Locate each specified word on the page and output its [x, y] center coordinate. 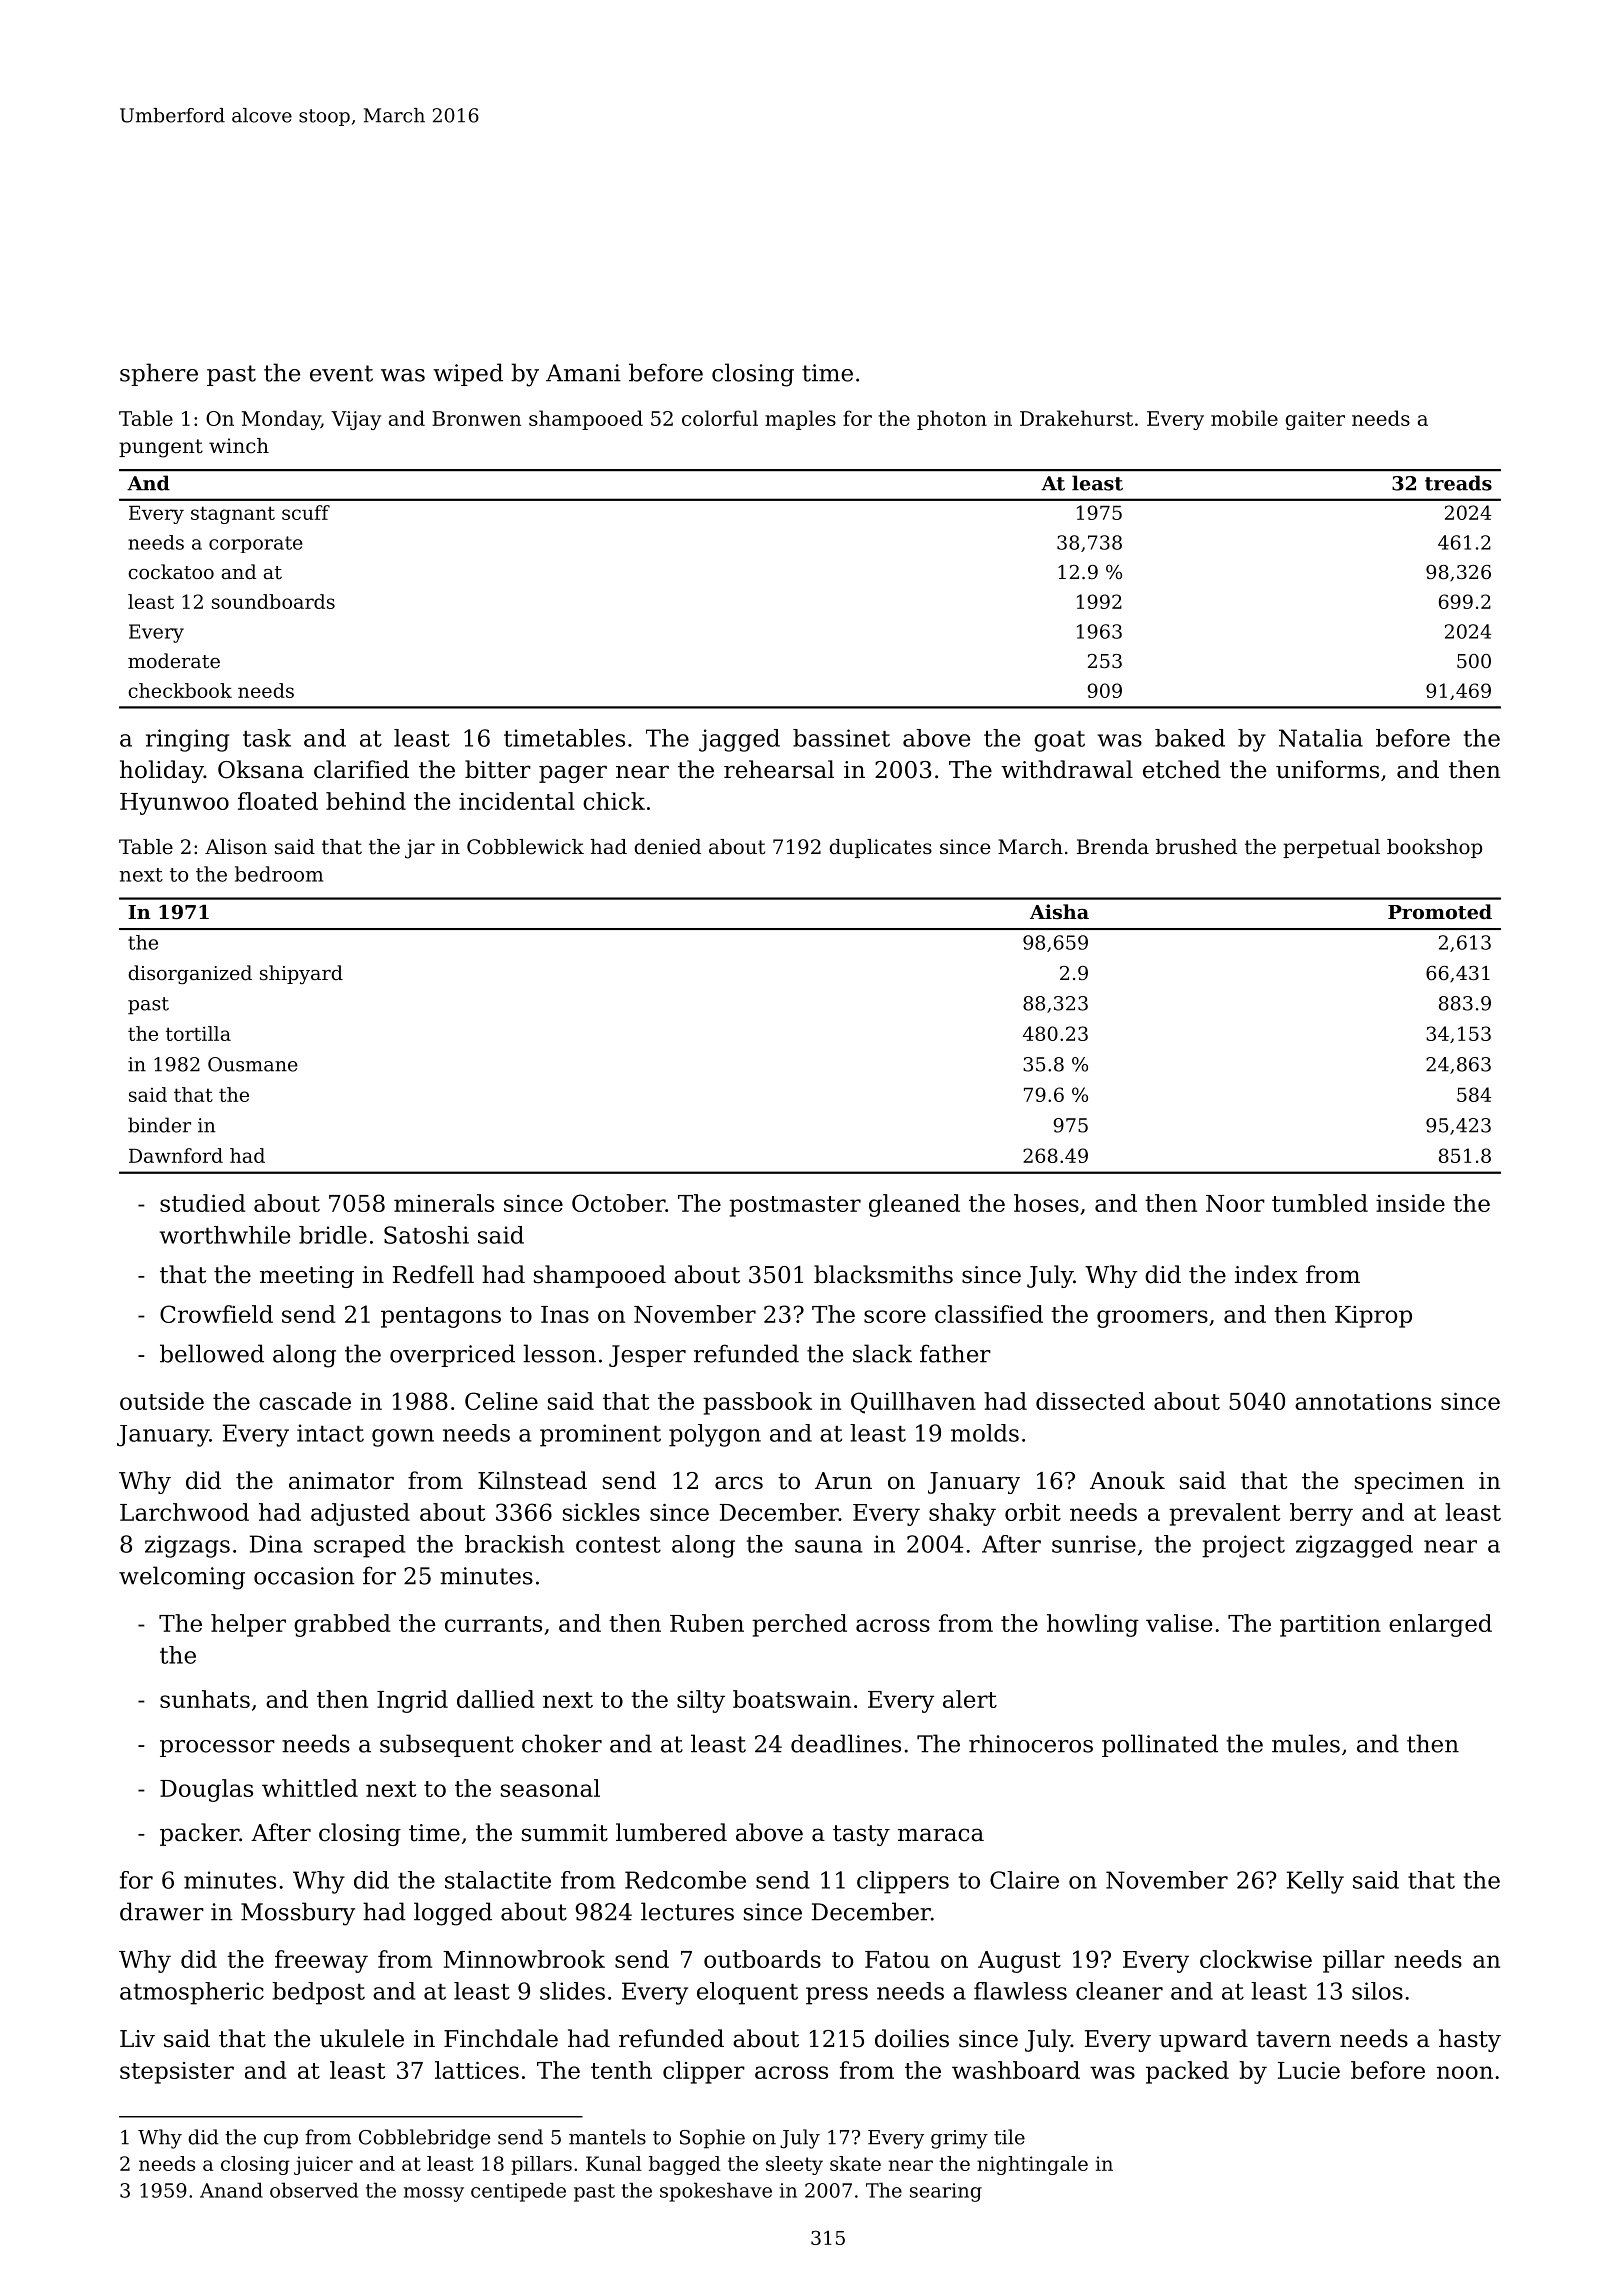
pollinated [1160, 1745]
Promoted [1440, 912]
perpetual [1331, 848]
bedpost [318, 1993]
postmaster [795, 1206]
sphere [159, 374]
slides [572, 1991]
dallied [496, 1699]
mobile [1244, 418]
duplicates [881, 848]
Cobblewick [525, 847]
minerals [444, 1203]
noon [1465, 2072]
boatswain [792, 1699]
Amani [583, 373]
